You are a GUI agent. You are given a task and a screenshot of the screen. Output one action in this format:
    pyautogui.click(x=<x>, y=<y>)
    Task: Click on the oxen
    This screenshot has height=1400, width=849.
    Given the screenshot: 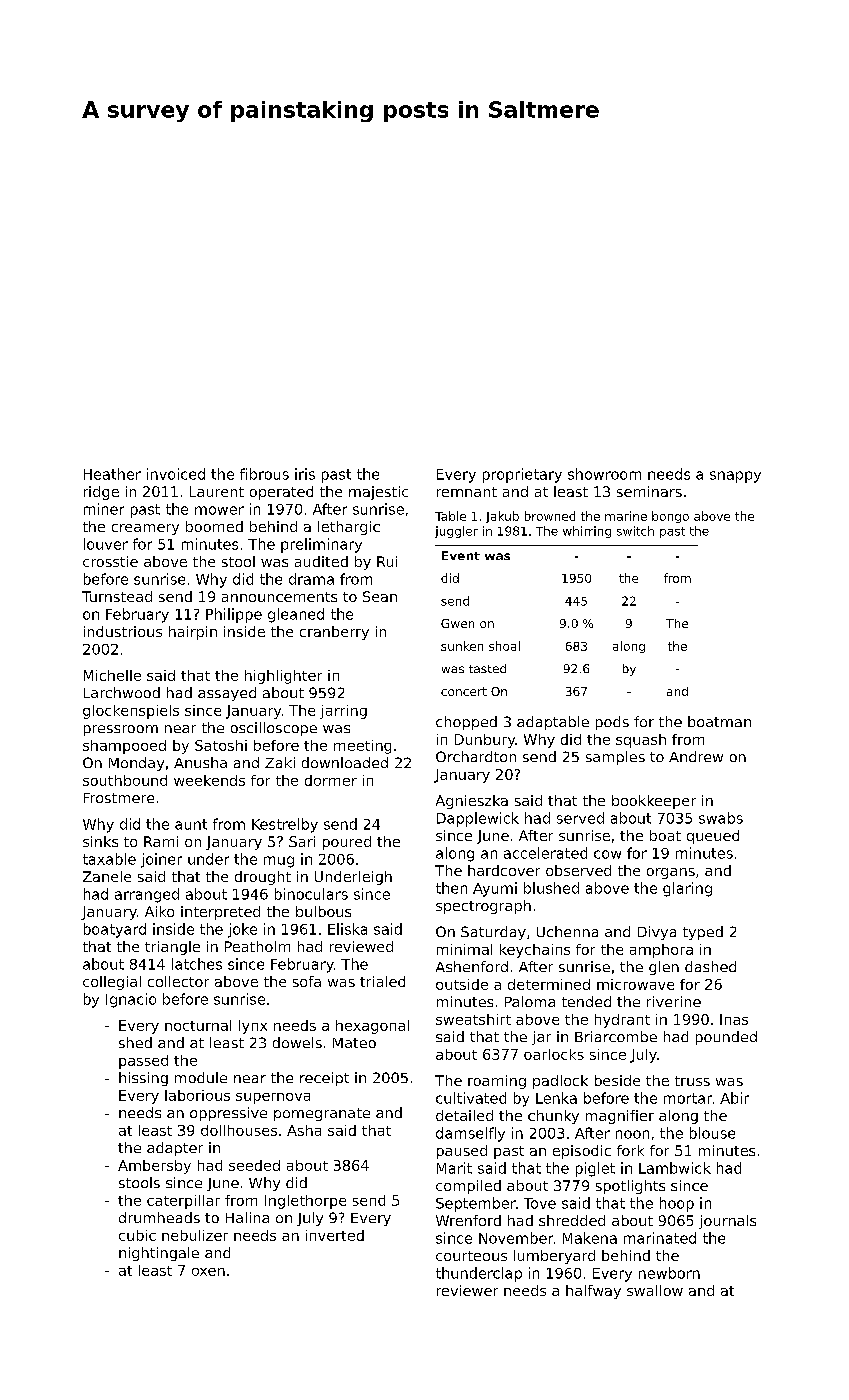 What is the action you would take?
    pyautogui.click(x=208, y=1272)
